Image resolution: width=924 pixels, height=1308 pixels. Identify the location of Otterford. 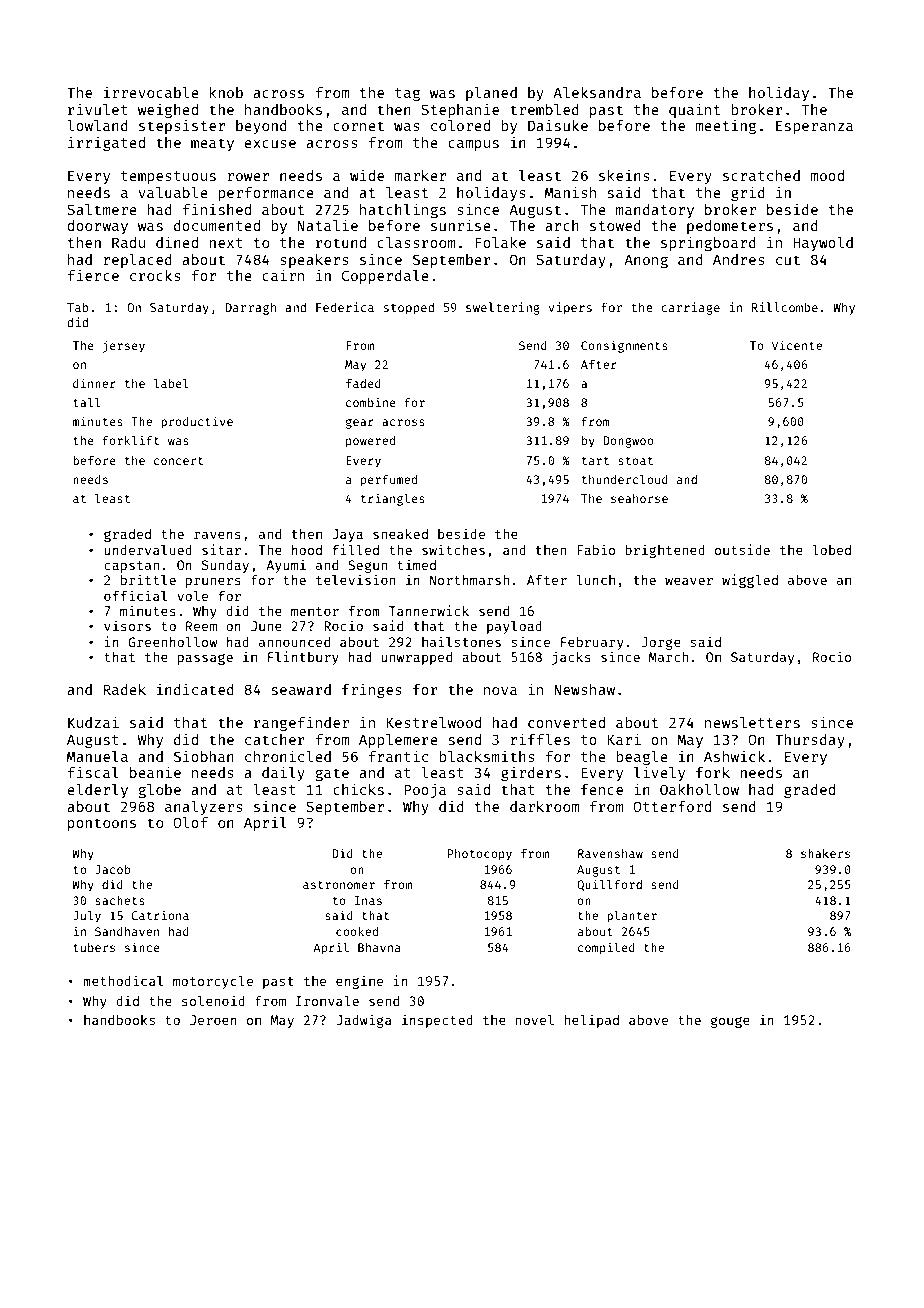
(672, 806).
